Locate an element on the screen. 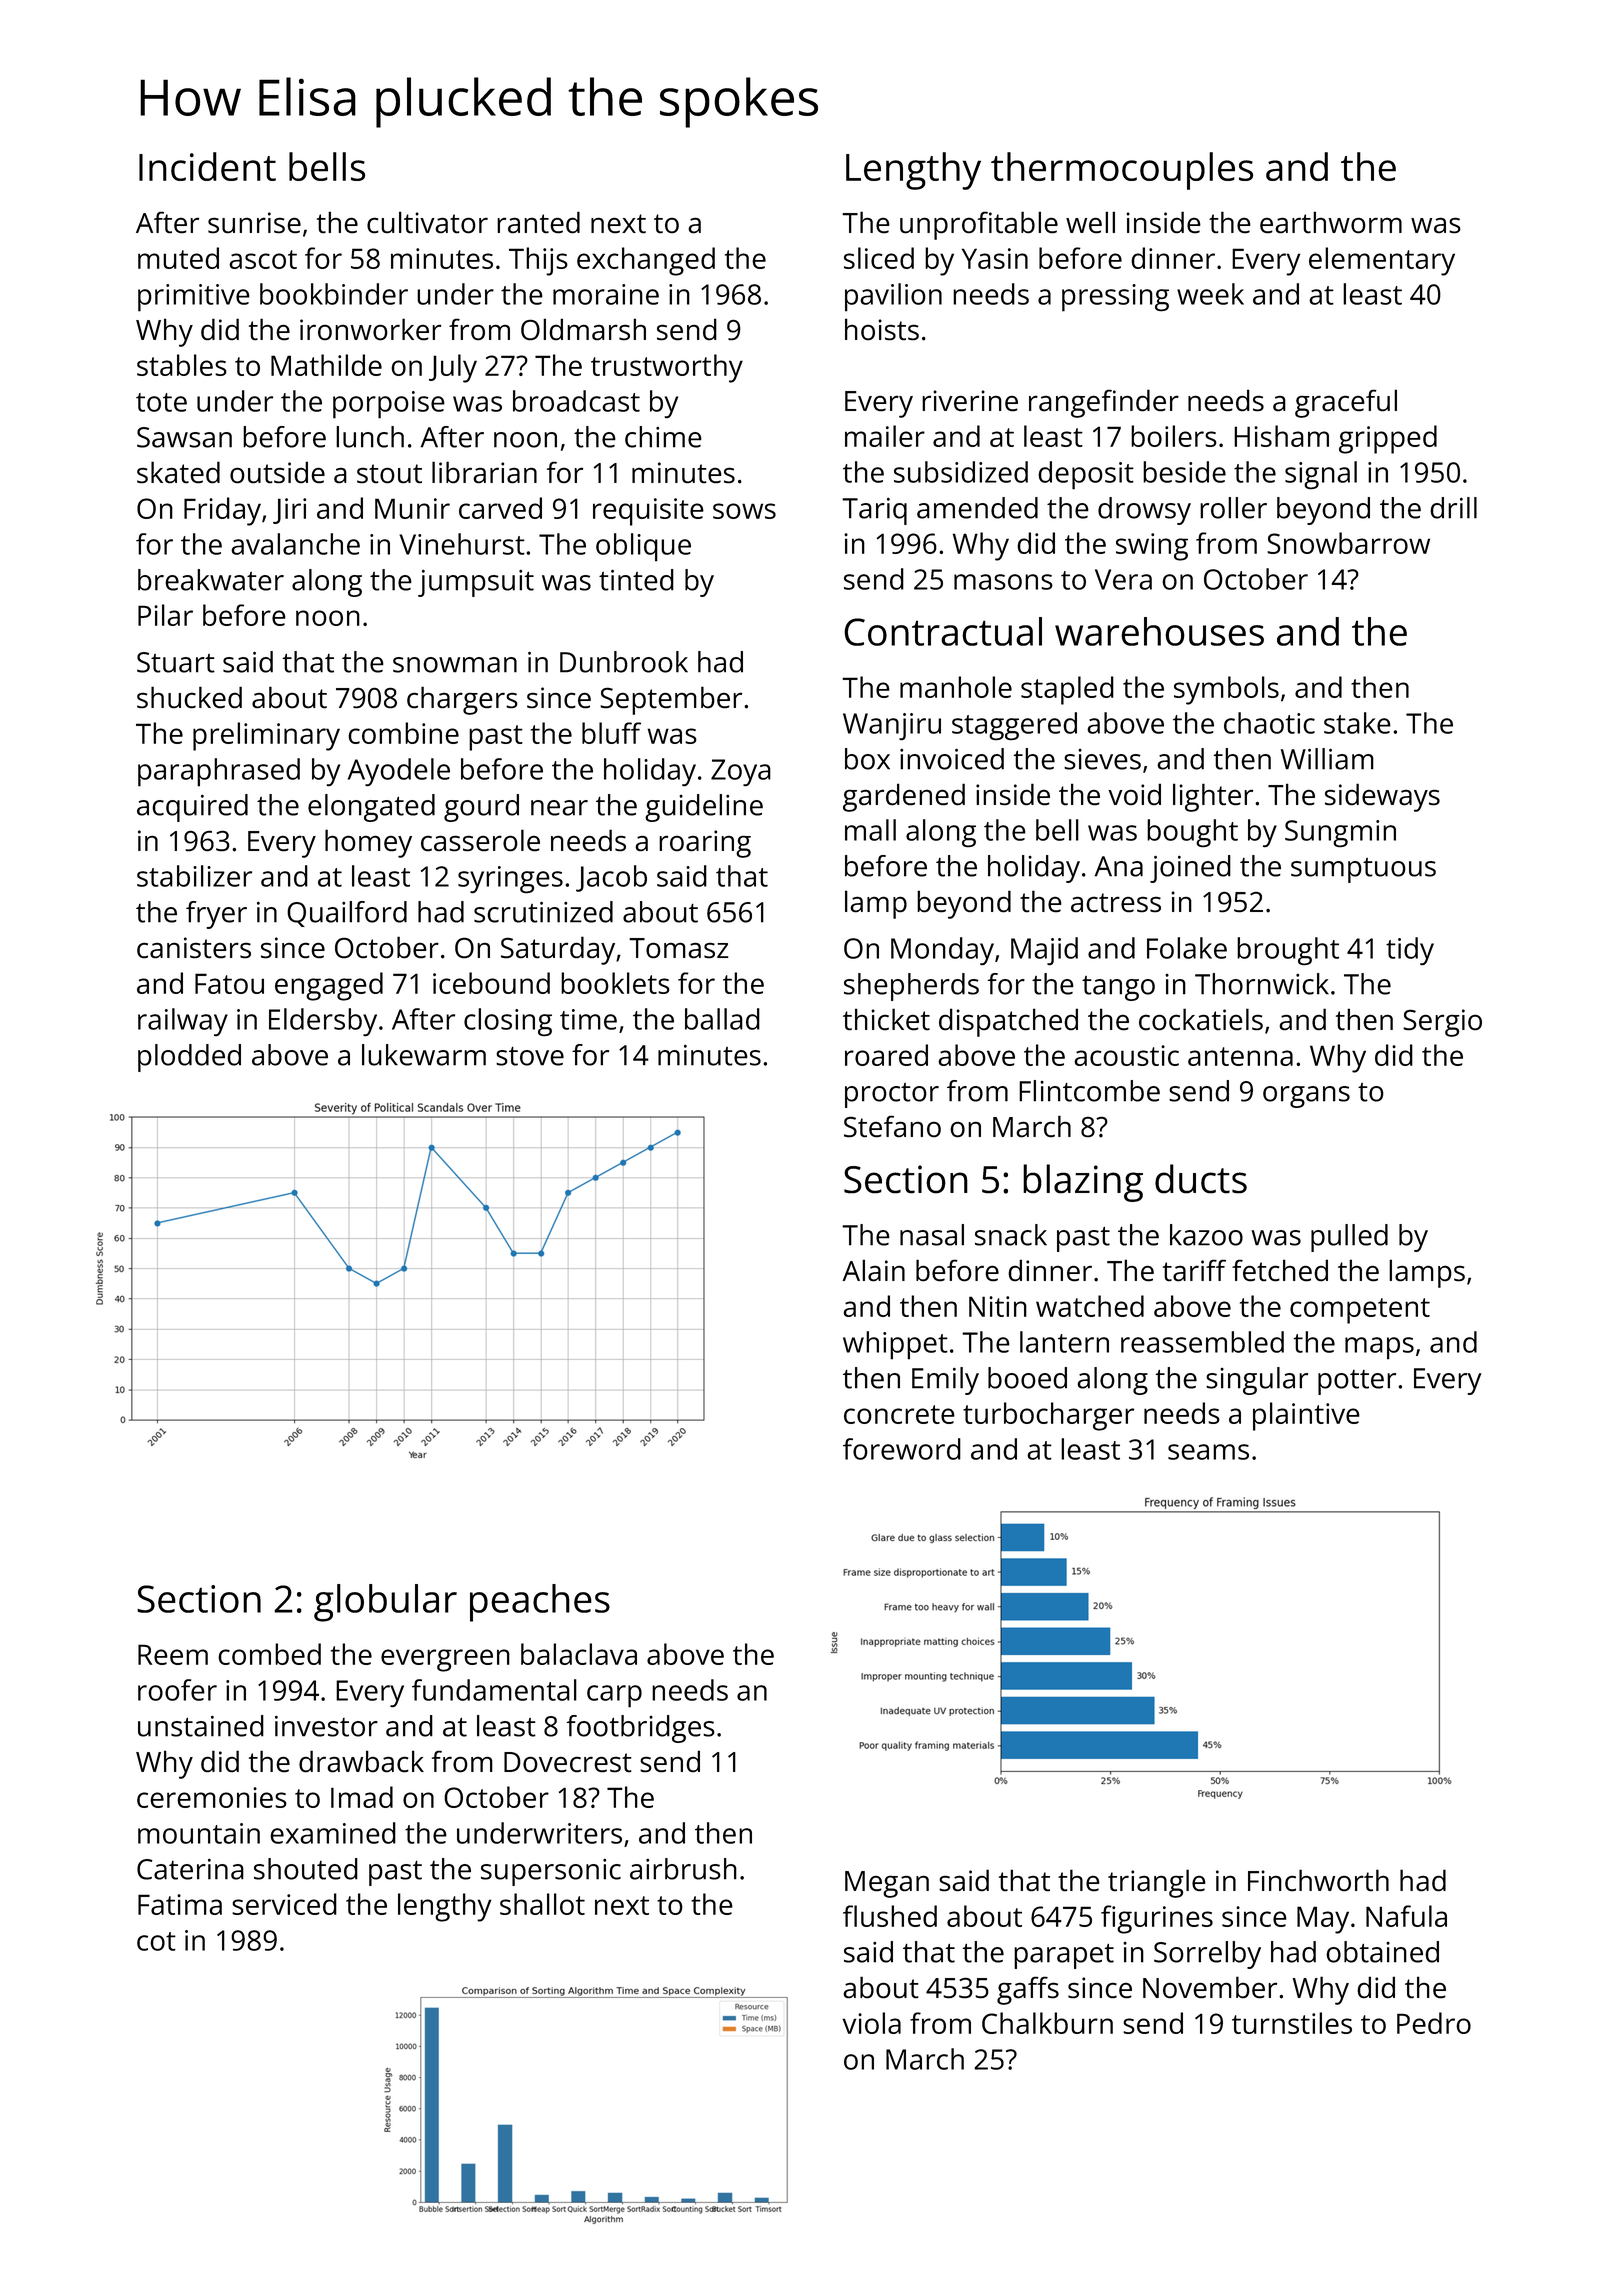  invoiced is located at coordinates (952, 759).
